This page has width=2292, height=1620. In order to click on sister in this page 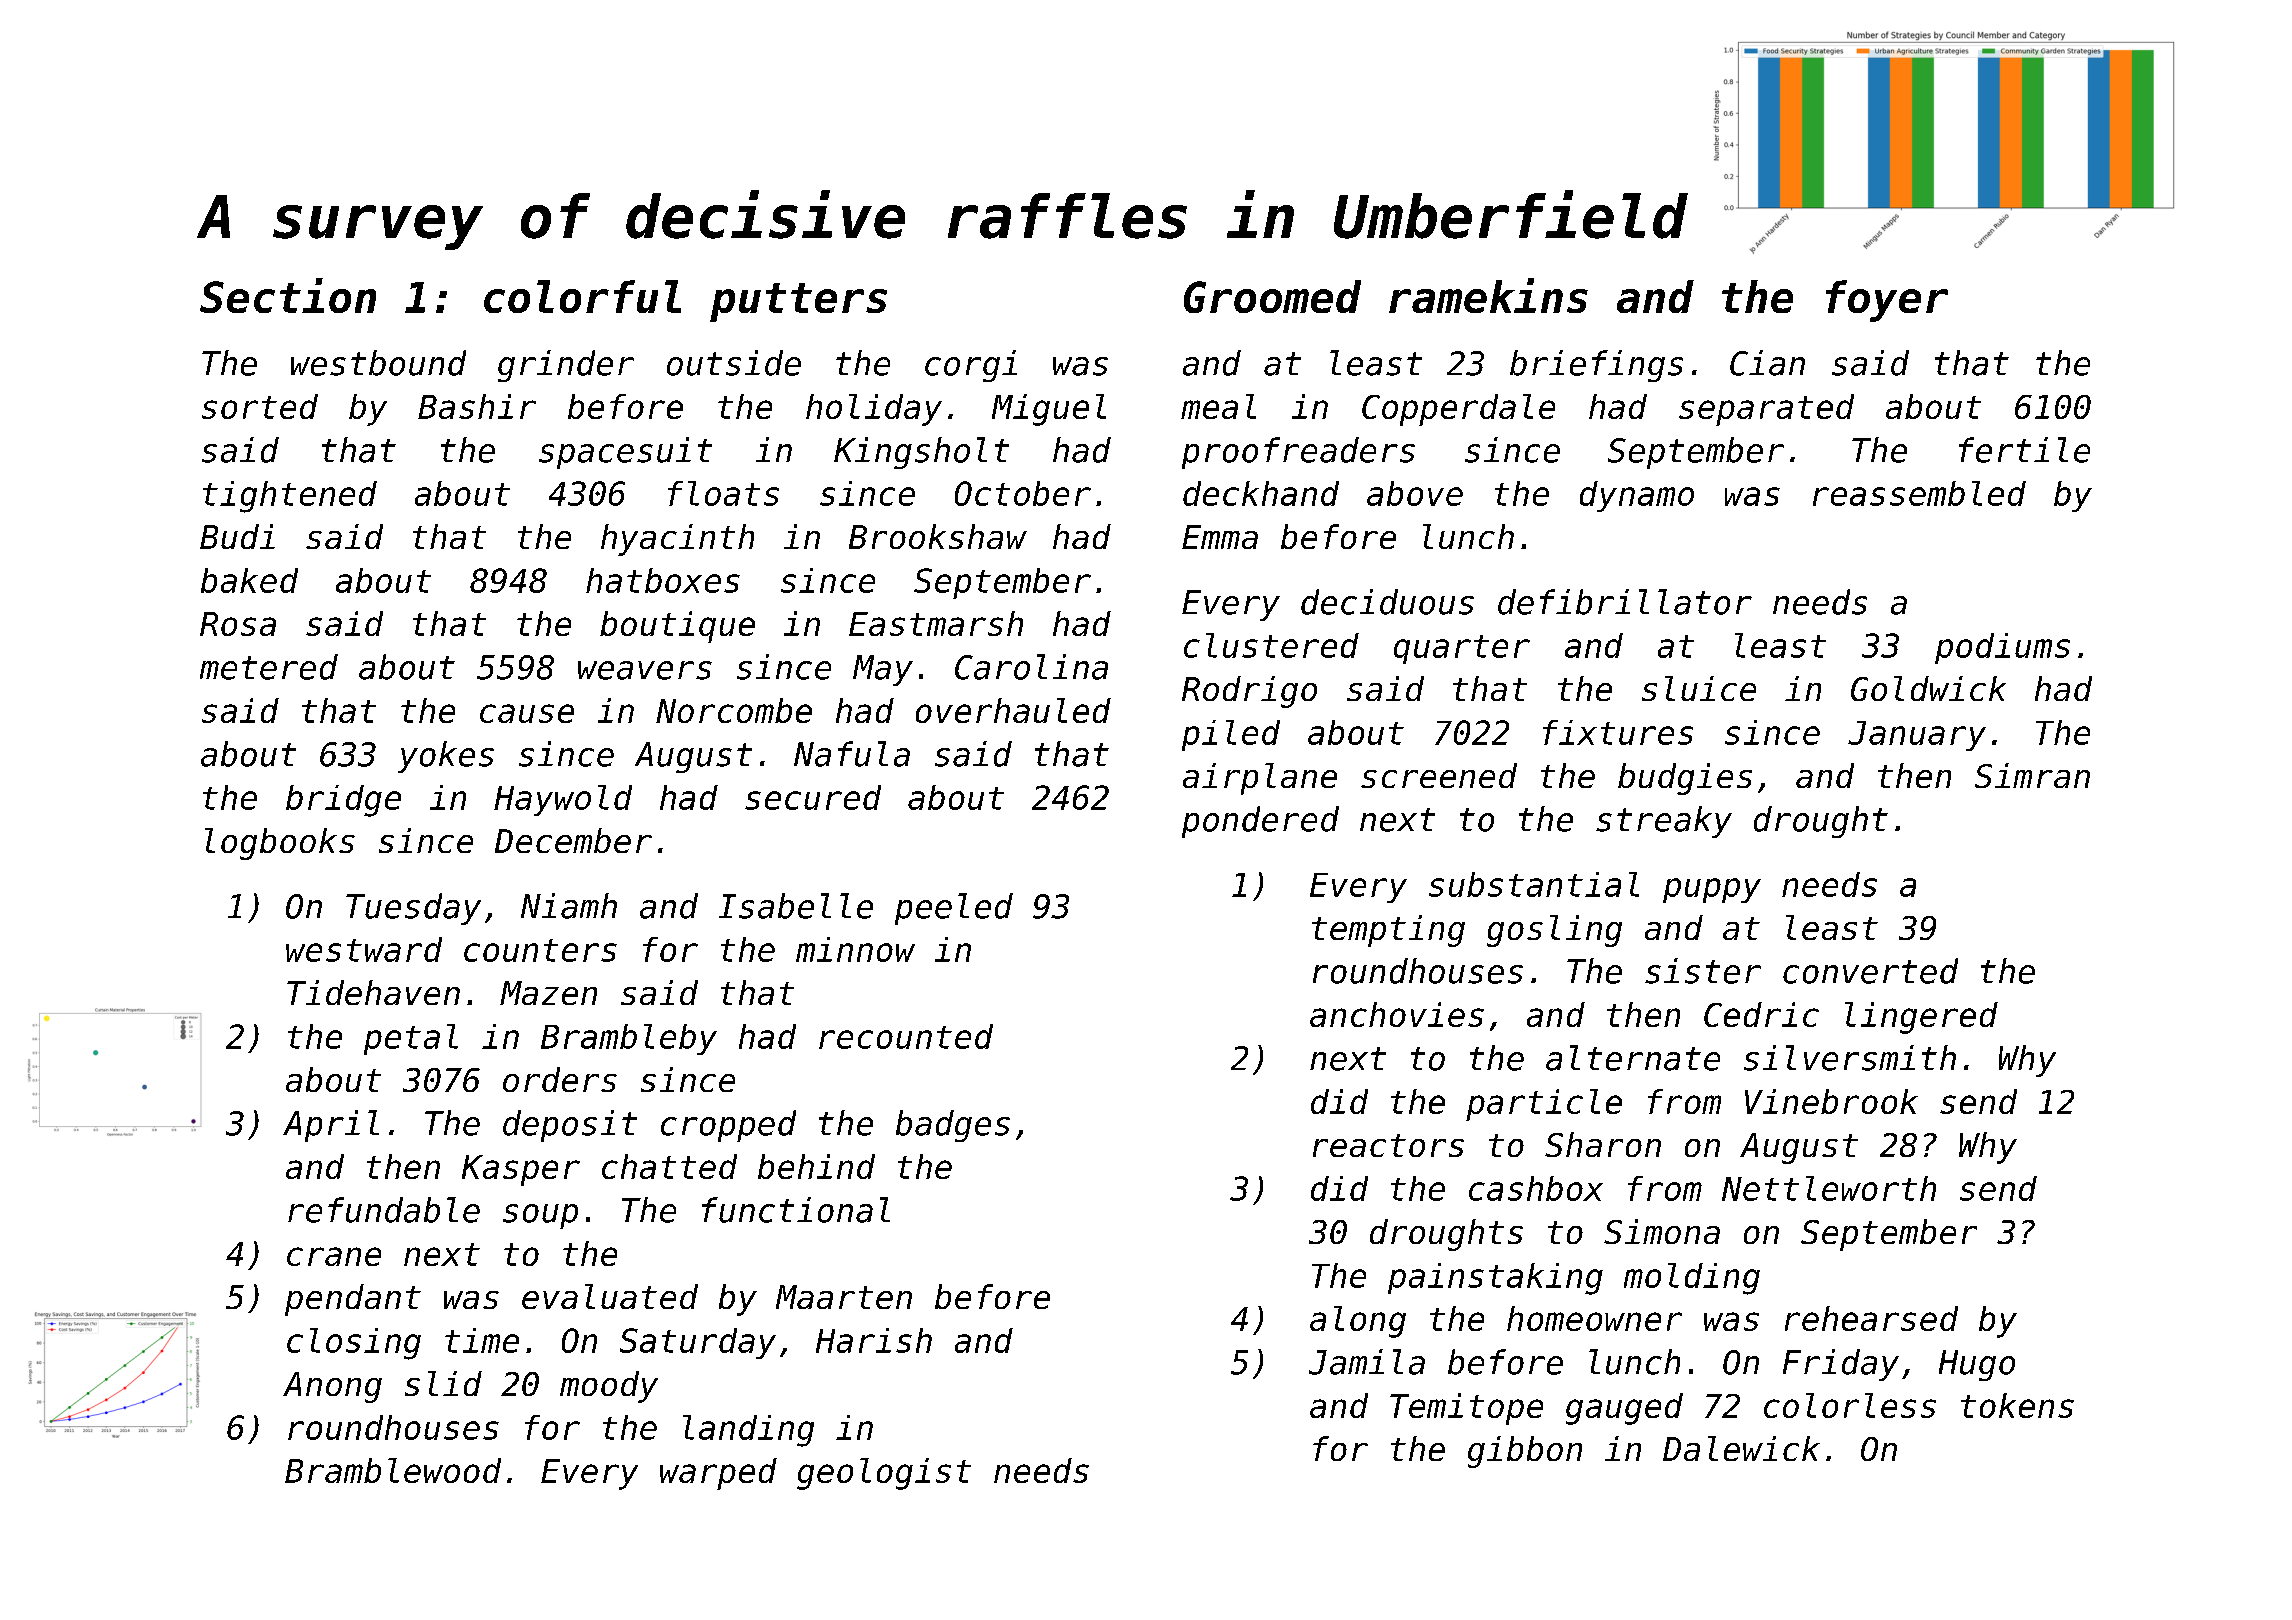, I will do `click(1703, 971)`.
